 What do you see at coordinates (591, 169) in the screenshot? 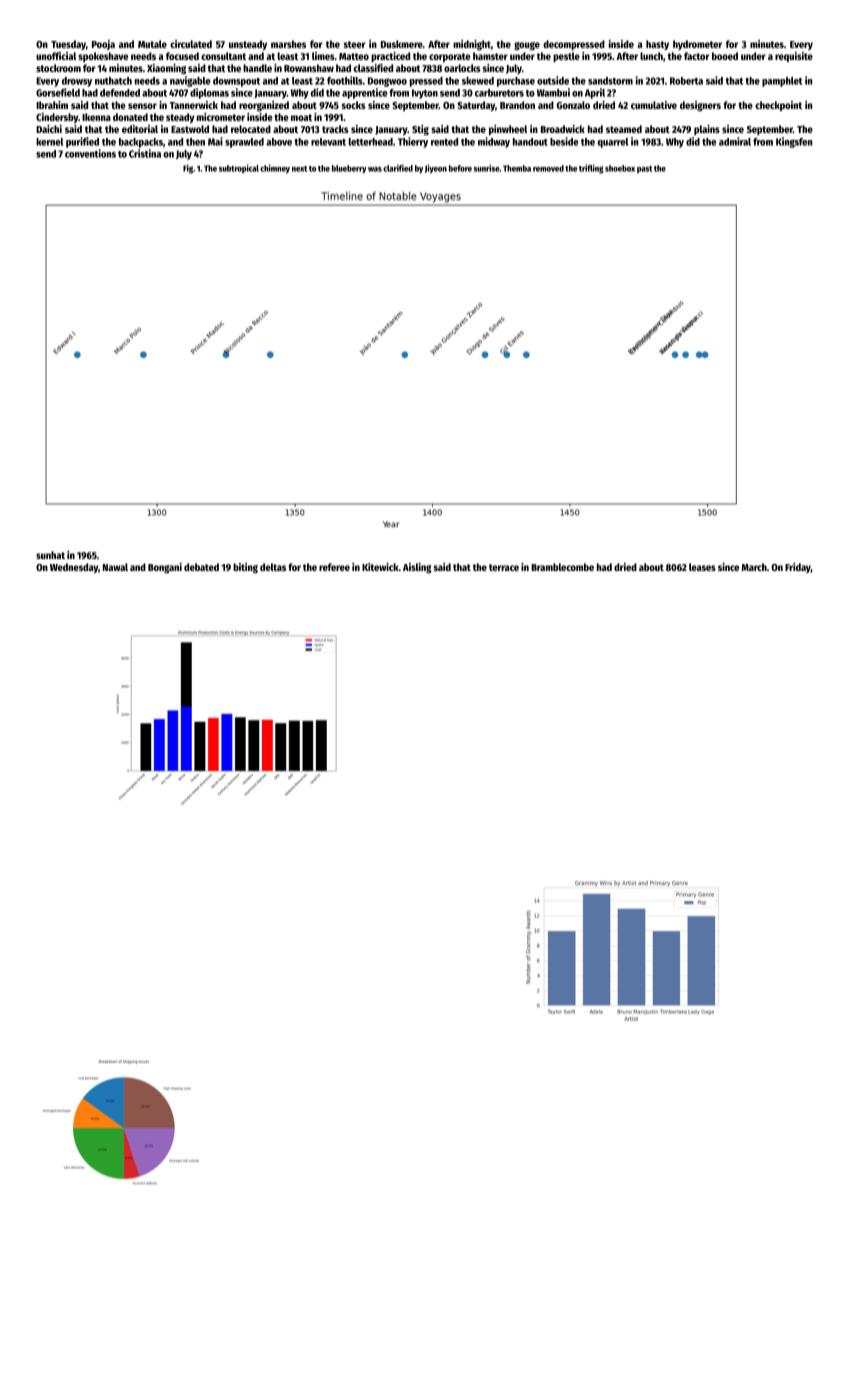
I see `trifling` at bounding box center [591, 169].
